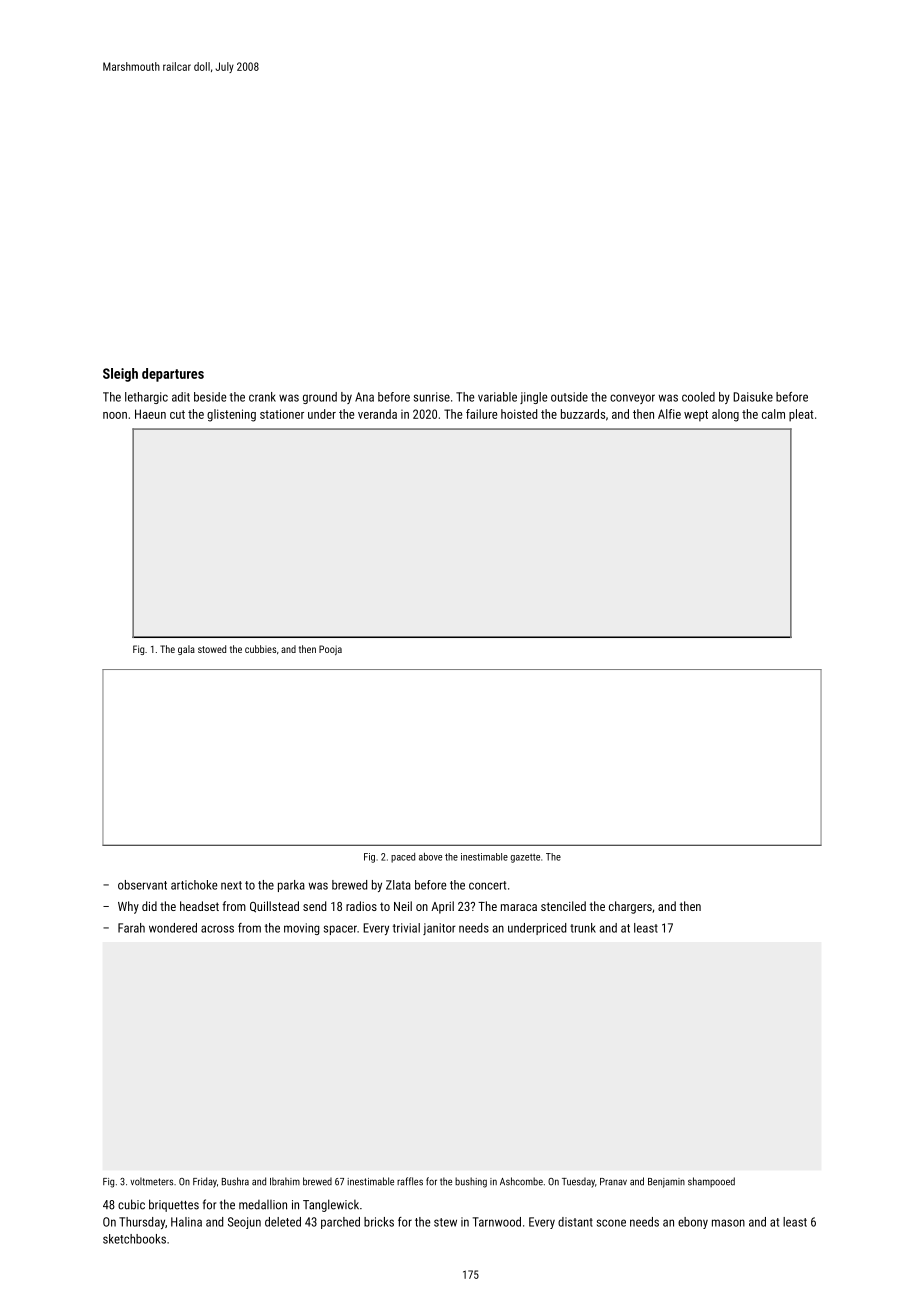 The width and height of the image is (924, 1308). Describe the element at coordinates (711, 1182) in the image. I see `shampooed` at that location.
